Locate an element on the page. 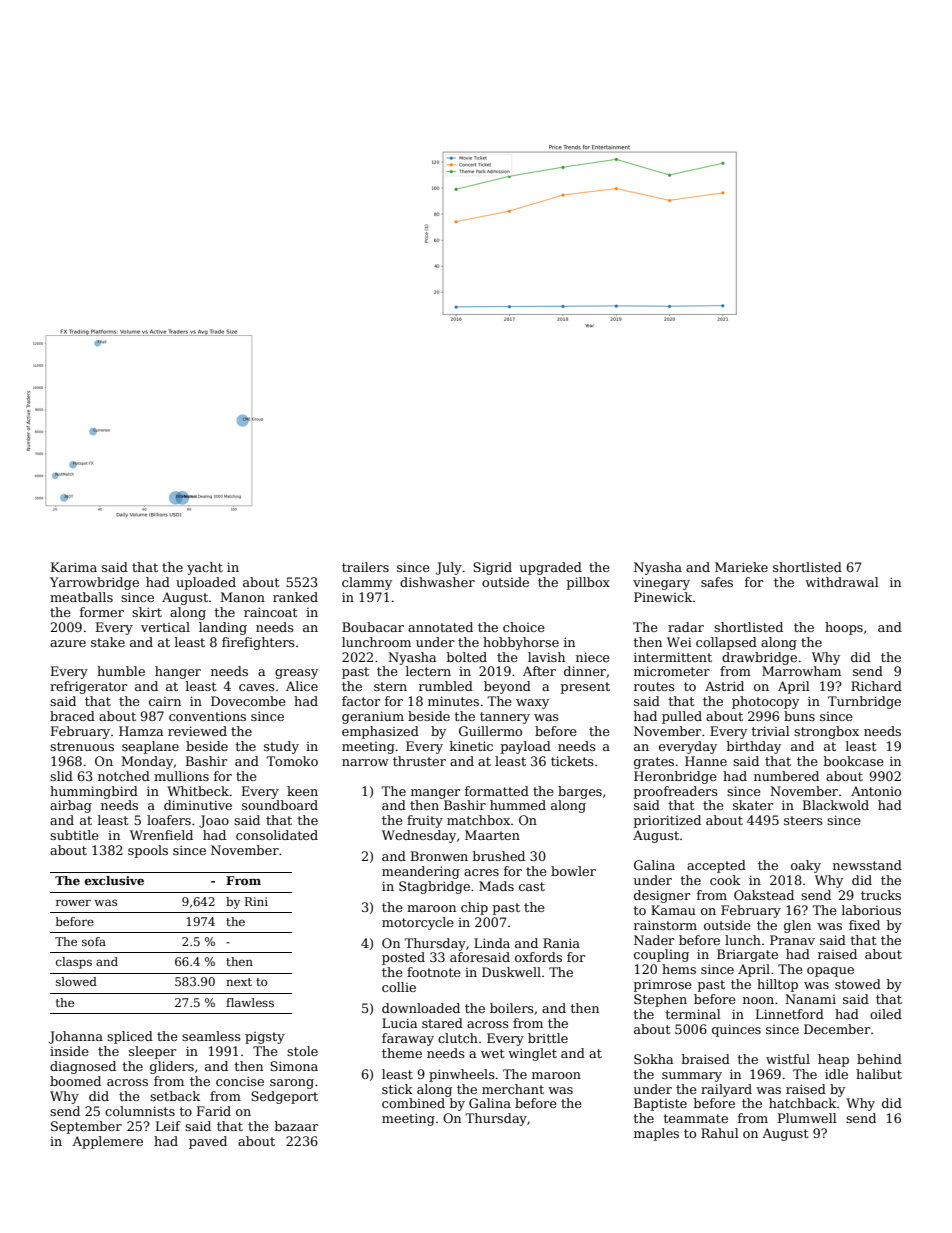  upgraded is located at coordinates (551, 568).
